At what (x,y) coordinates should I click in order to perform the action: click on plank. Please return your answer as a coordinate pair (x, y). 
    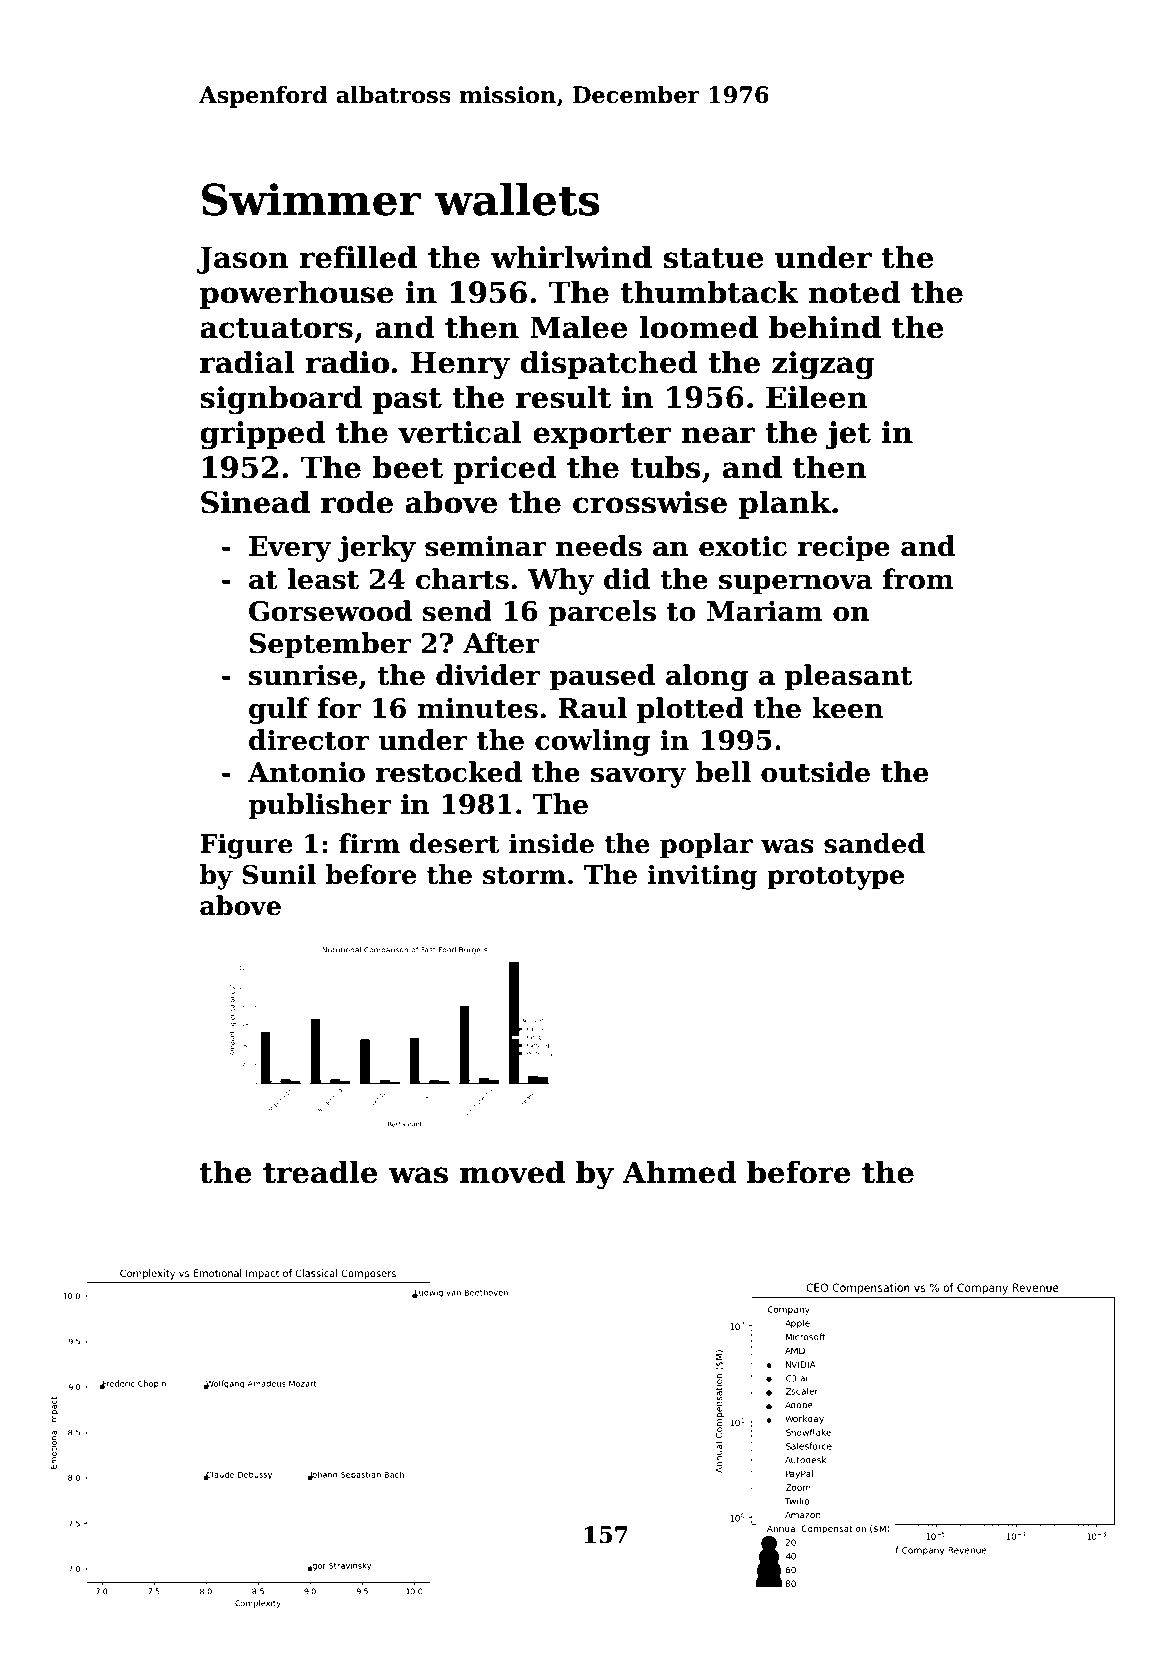
    Looking at the image, I should click on (785, 504).
